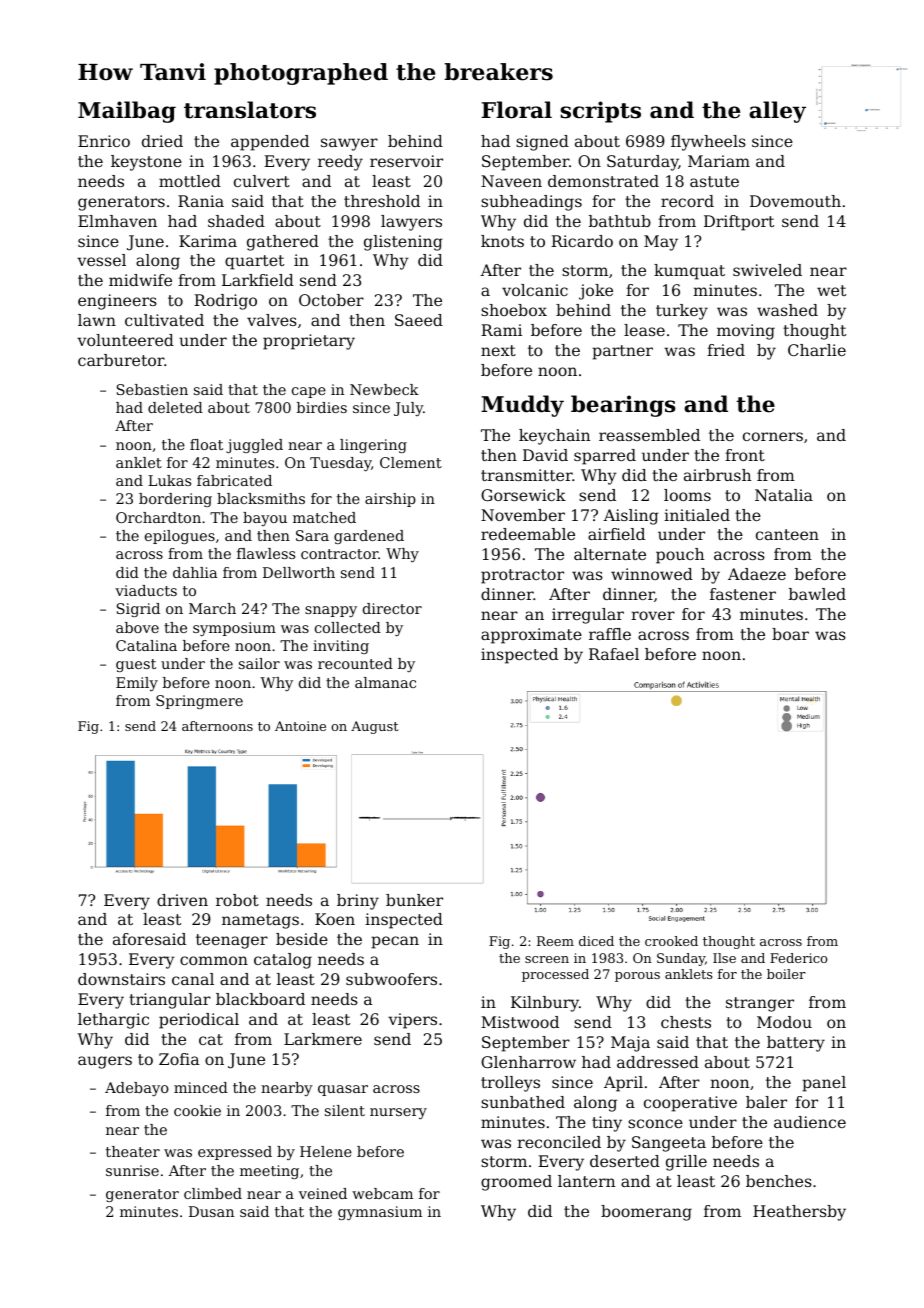 The image size is (924, 1308). What do you see at coordinates (831, 290) in the document?
I see `wet` at bounding box center [831, 290].
